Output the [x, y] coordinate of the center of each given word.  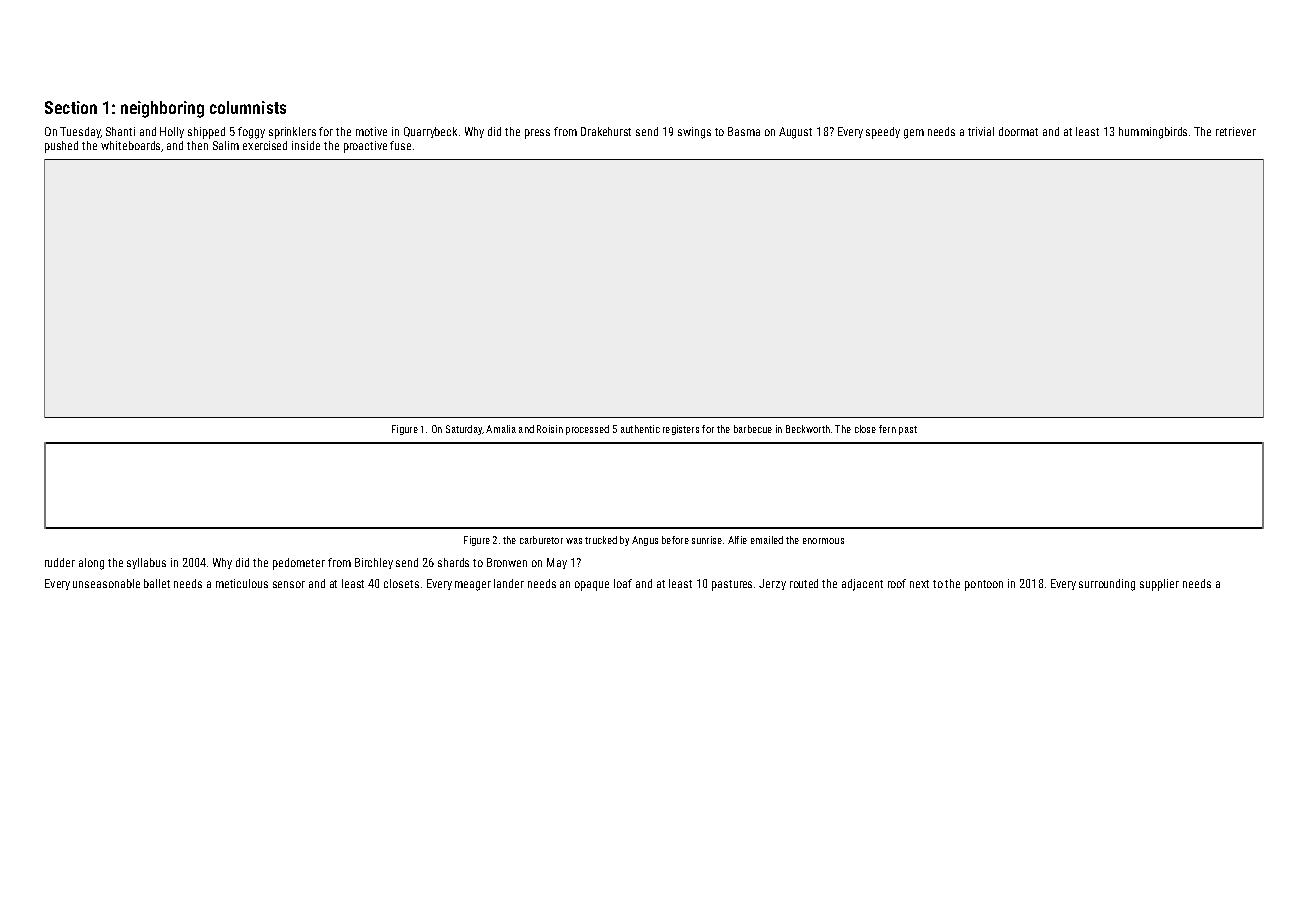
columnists [248, 107]
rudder [60, 562]
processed [587, 430]
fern [887, 429]
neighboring [162, 109]
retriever [1236, 131]
